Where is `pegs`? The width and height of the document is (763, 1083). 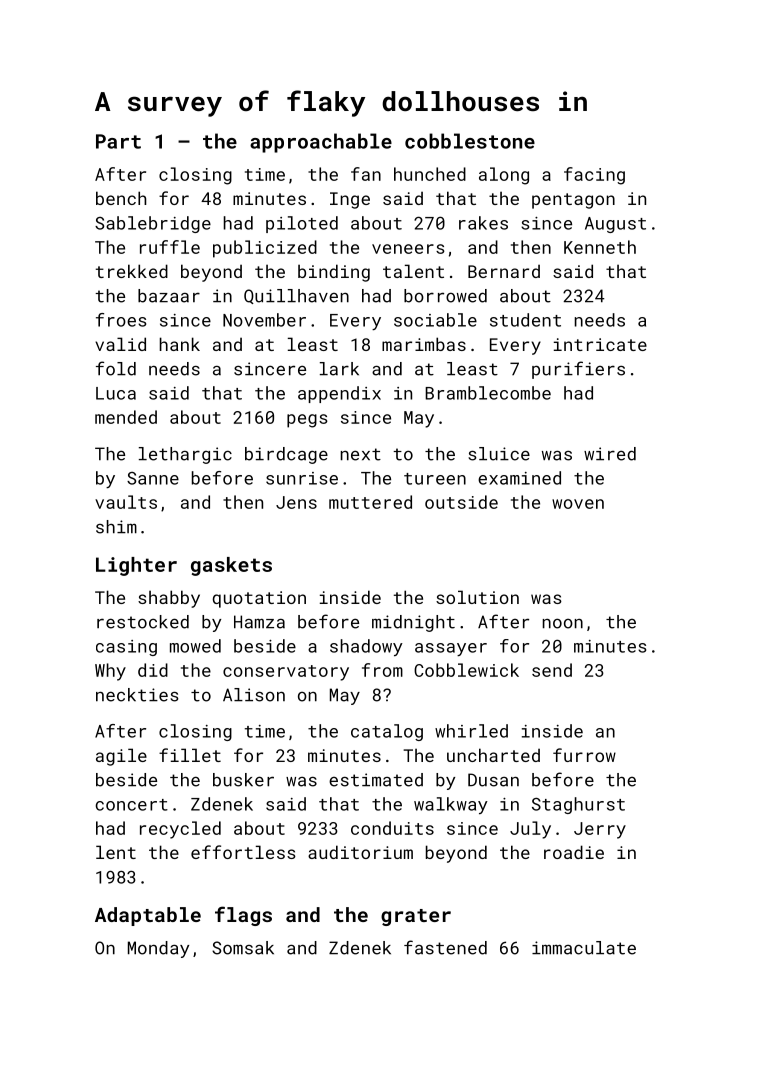 pegs is located at coordinates (307, 421).
